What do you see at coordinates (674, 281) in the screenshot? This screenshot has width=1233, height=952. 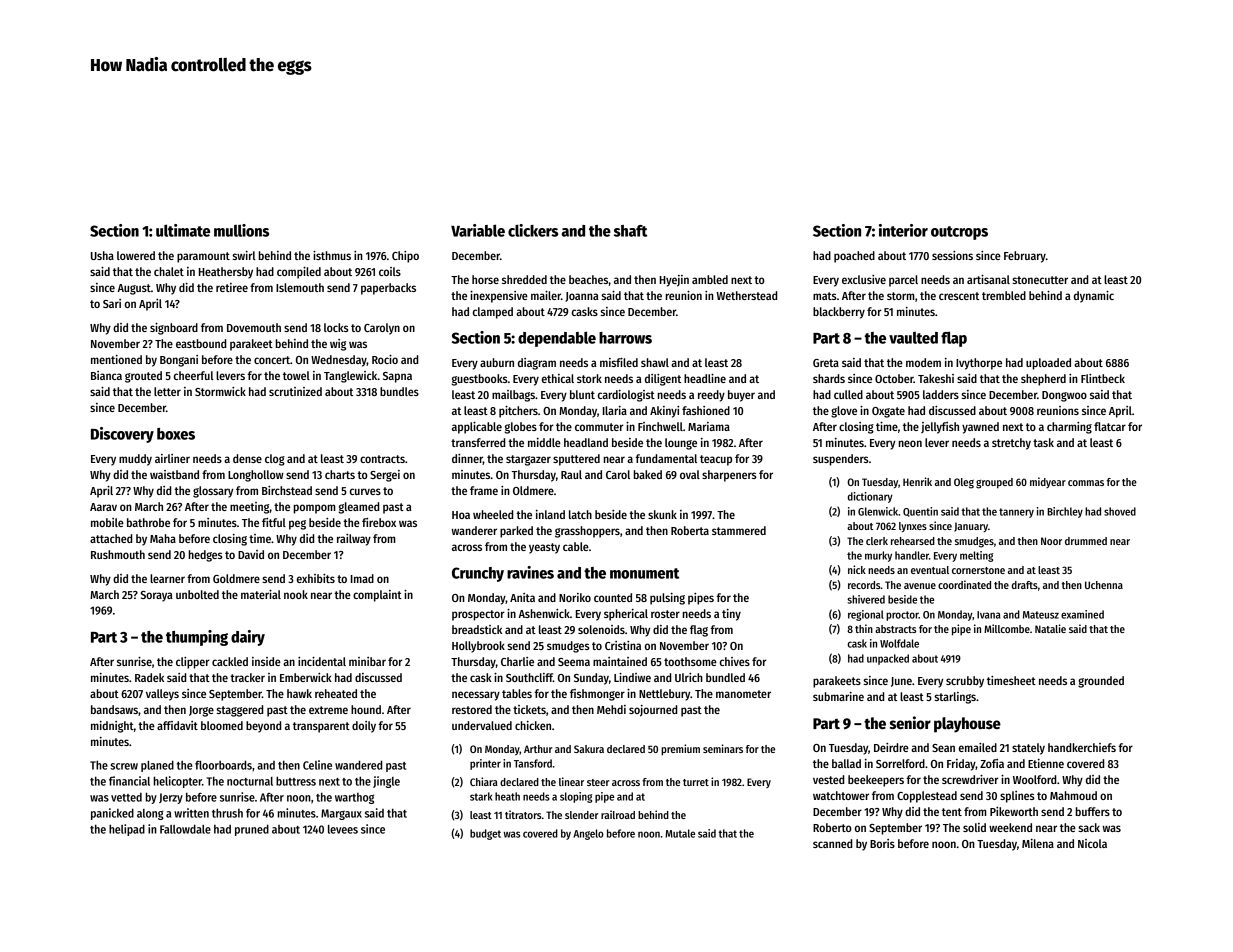 I see `Hyejin` at bounding box center [674, 281].
